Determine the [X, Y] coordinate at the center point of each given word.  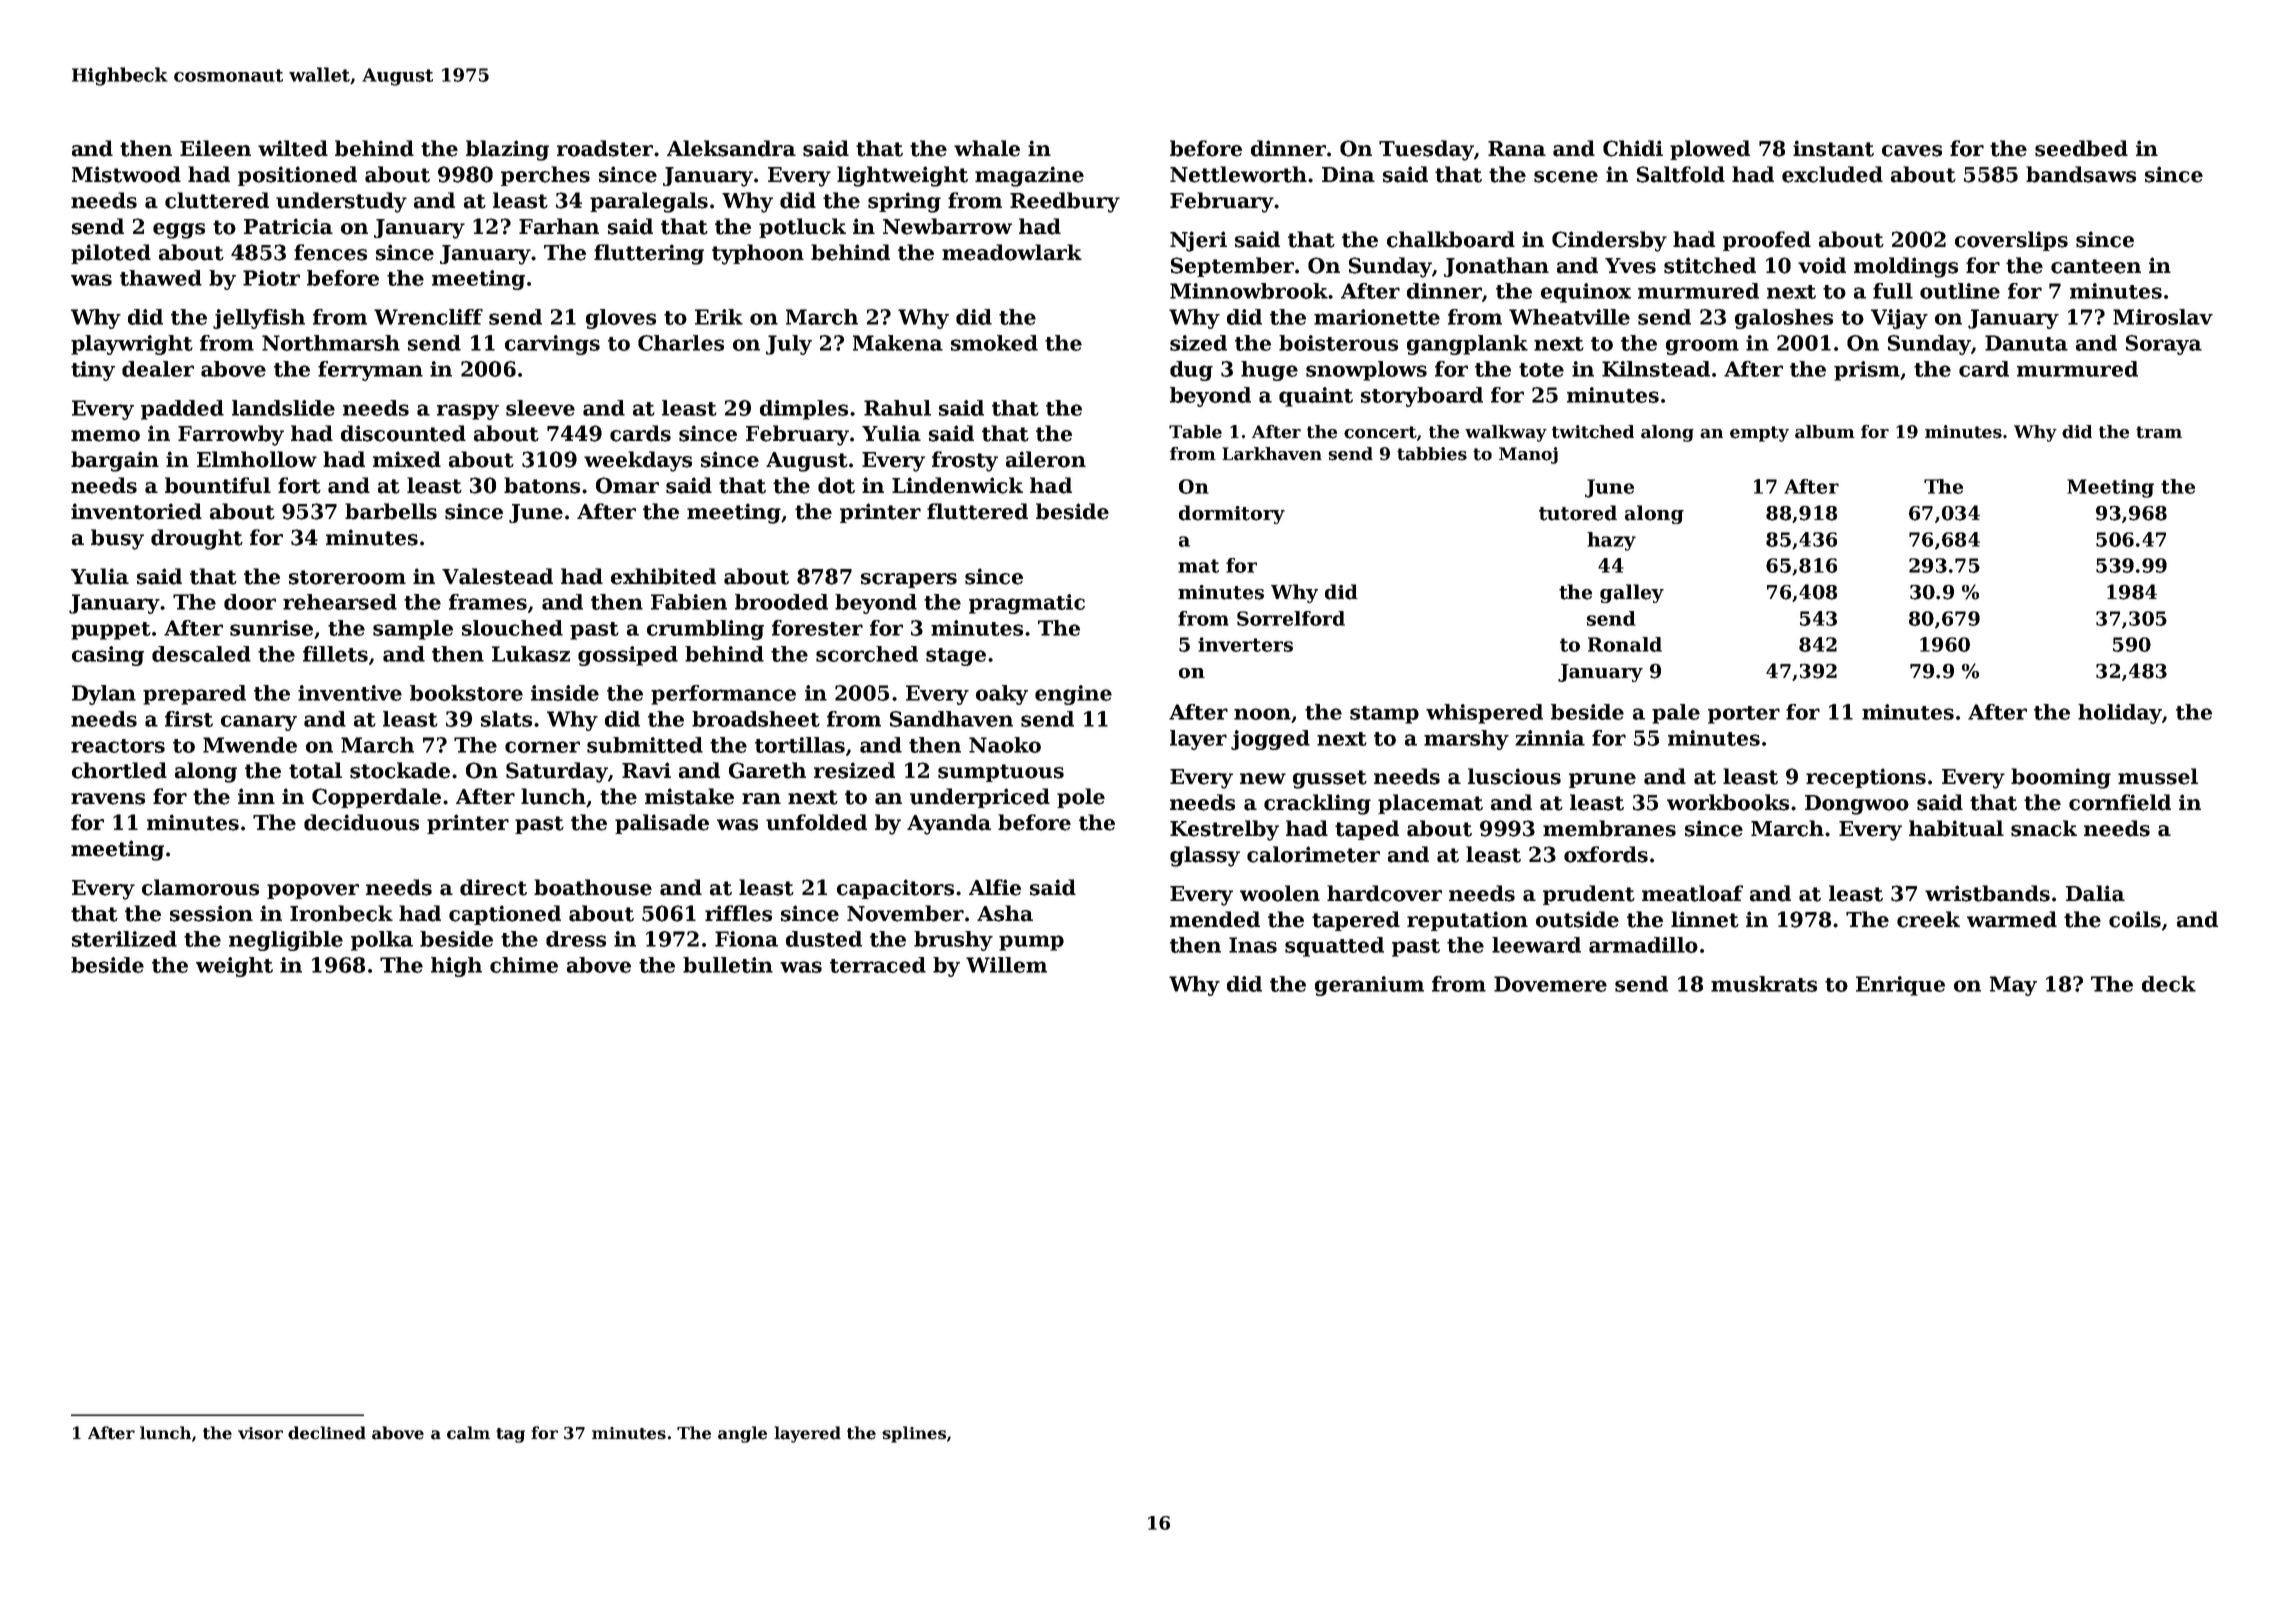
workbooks [1728, 802]
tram [2159, 432]
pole [1081, 798]
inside [565, 693]
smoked [994, 343]
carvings [552, 345]
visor [260, 1433]
